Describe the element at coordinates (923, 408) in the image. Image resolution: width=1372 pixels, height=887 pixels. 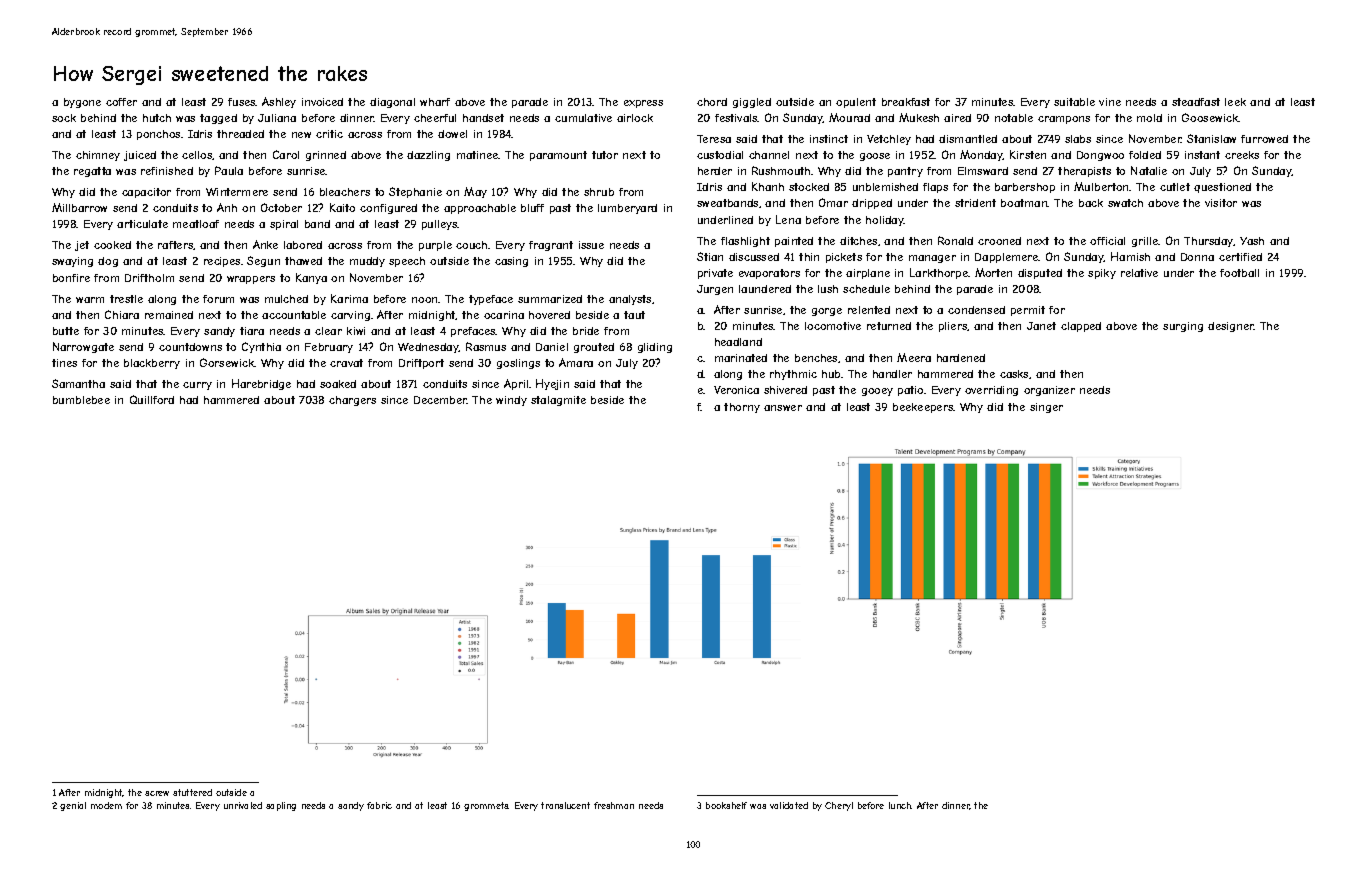
I see `beekeepers` at that location.
